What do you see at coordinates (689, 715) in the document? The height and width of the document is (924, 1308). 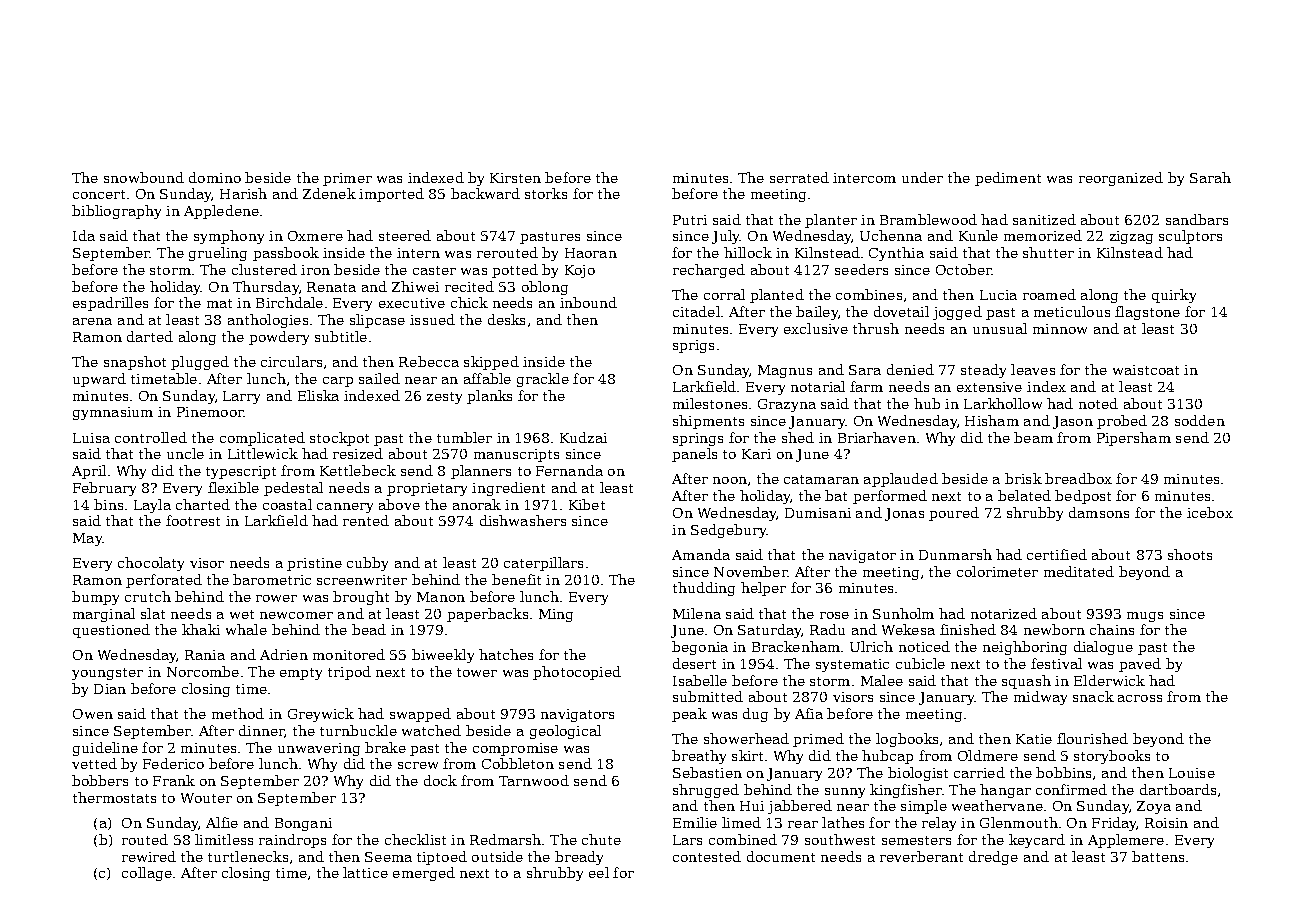 I see `peak` at bounding box center [689, 715].
